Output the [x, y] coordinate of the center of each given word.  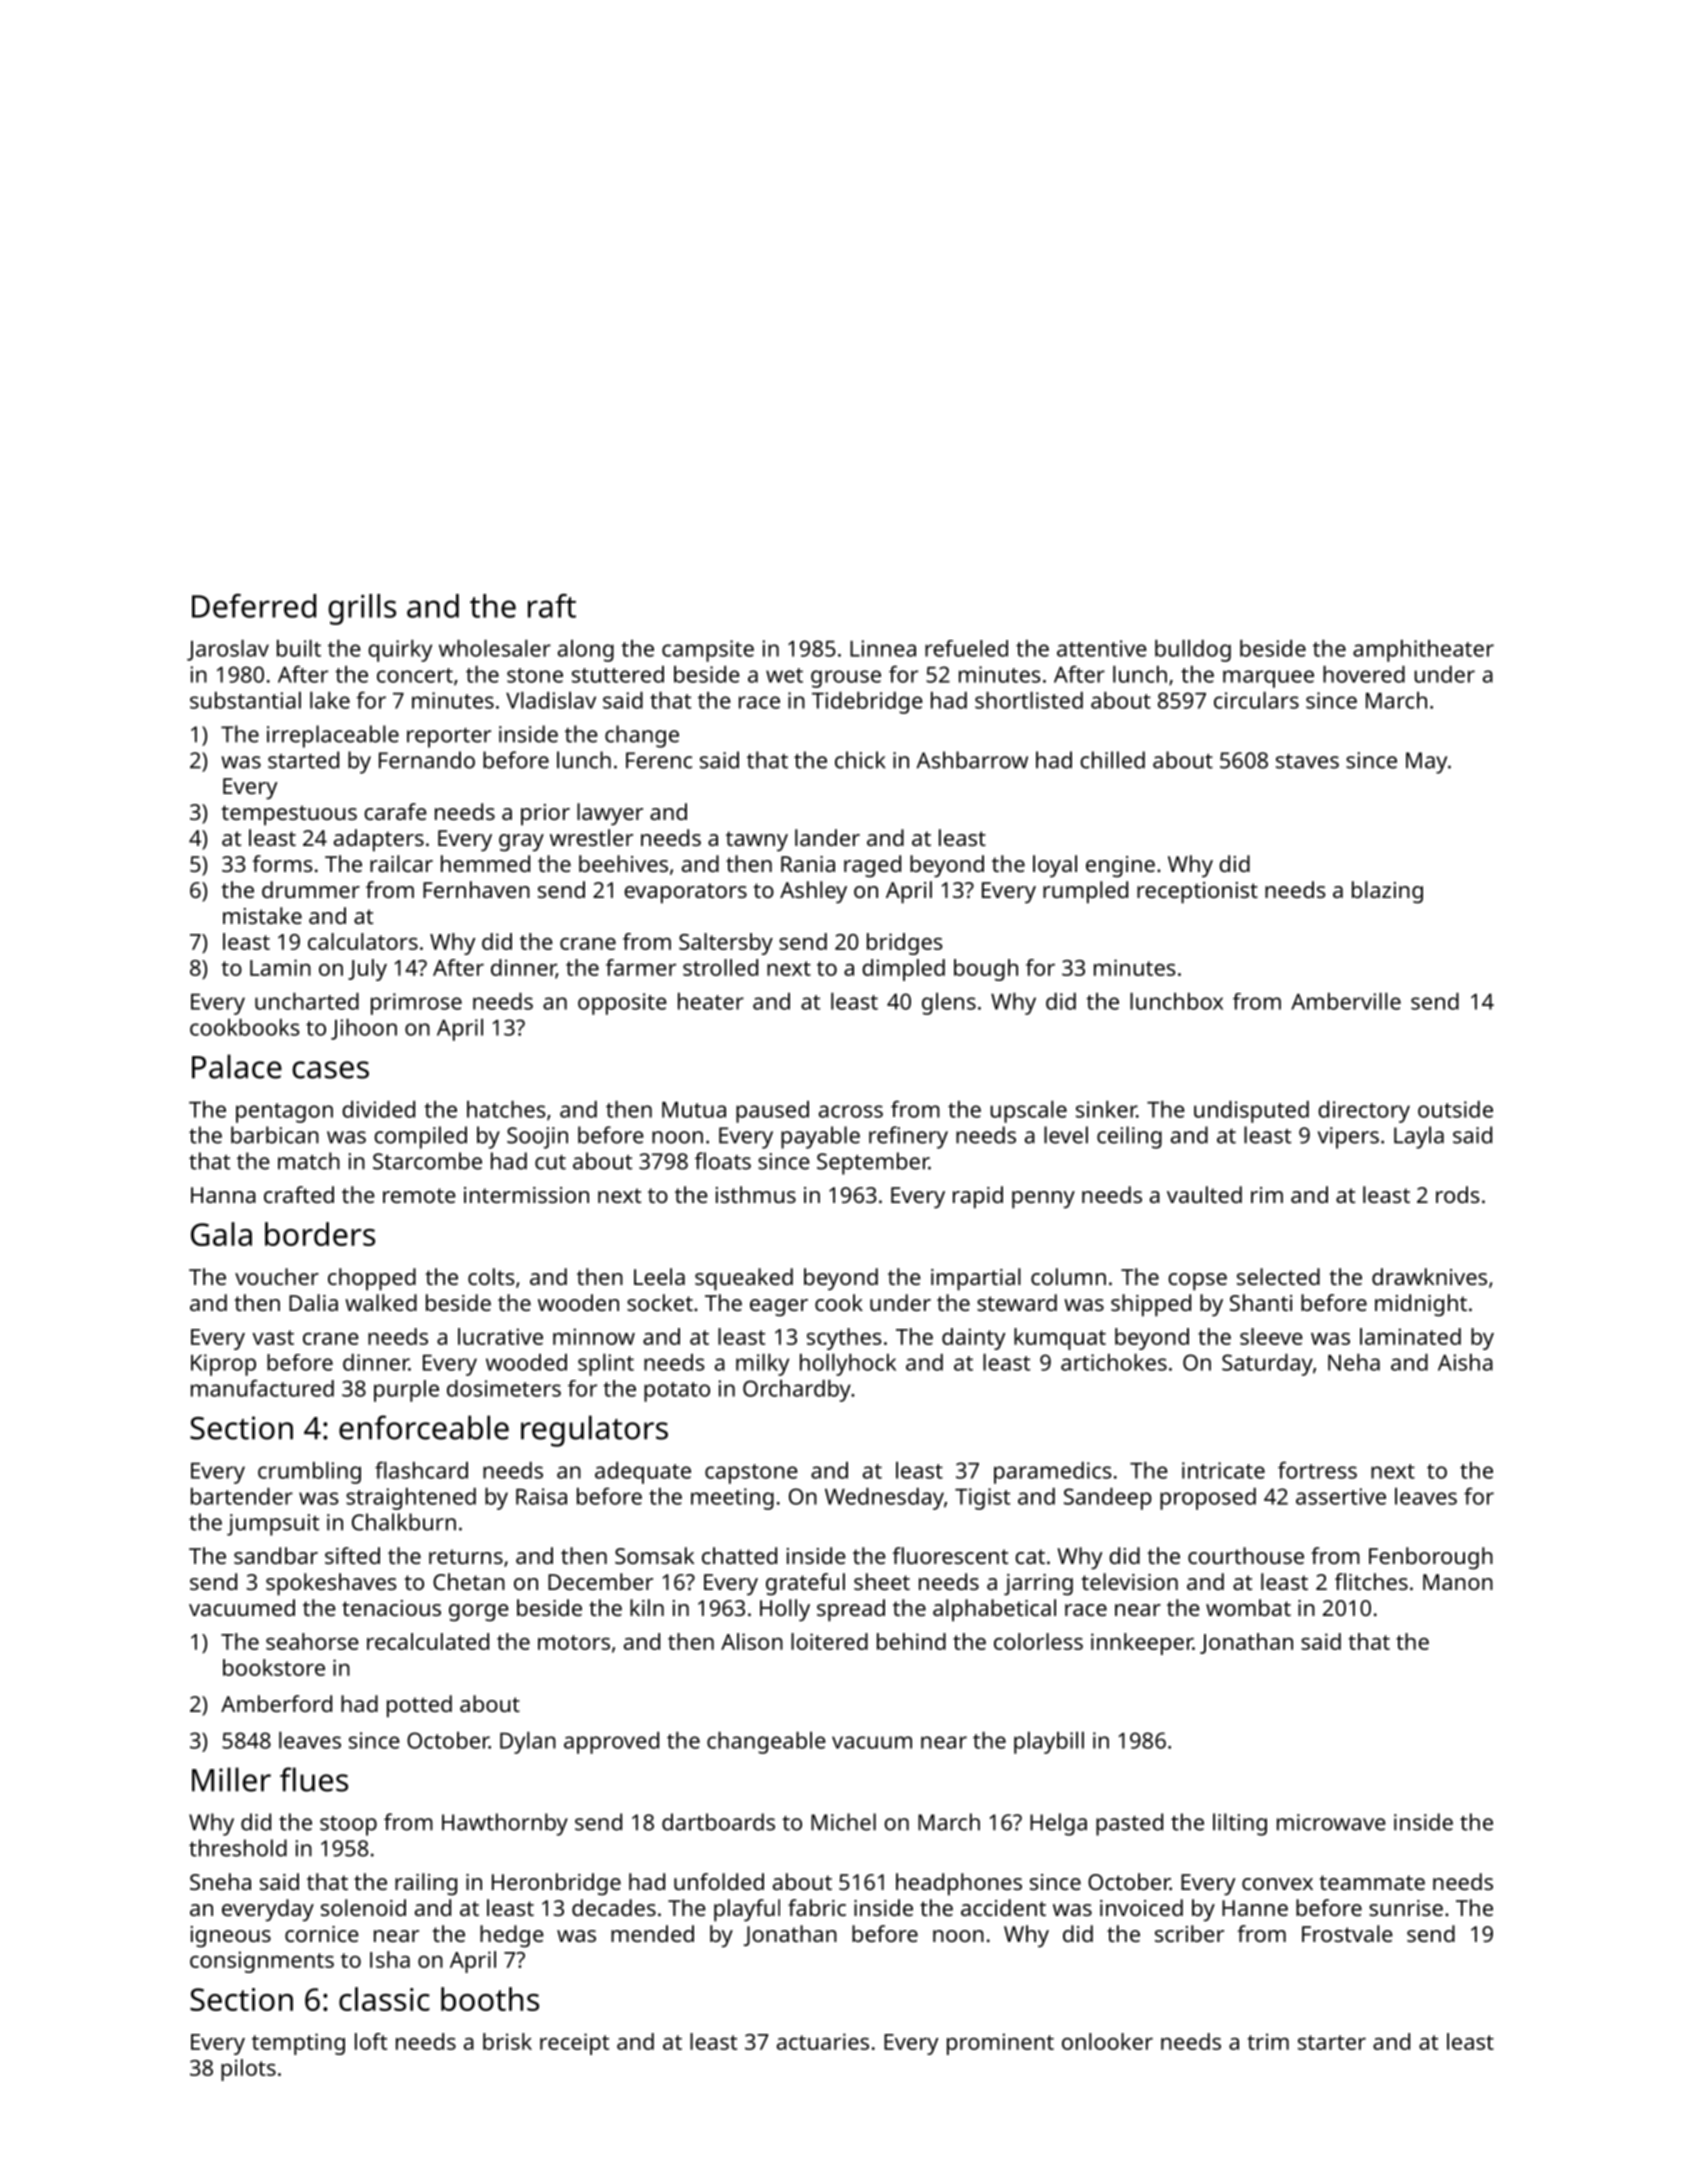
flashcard [421, 1470]
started [303, 760]
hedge [512, 1936]
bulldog [1193, 651]
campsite [708, 651]
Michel [843, 1822]
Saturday [1267, 1365]
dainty [974, 1339]
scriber [1189, 1933]
